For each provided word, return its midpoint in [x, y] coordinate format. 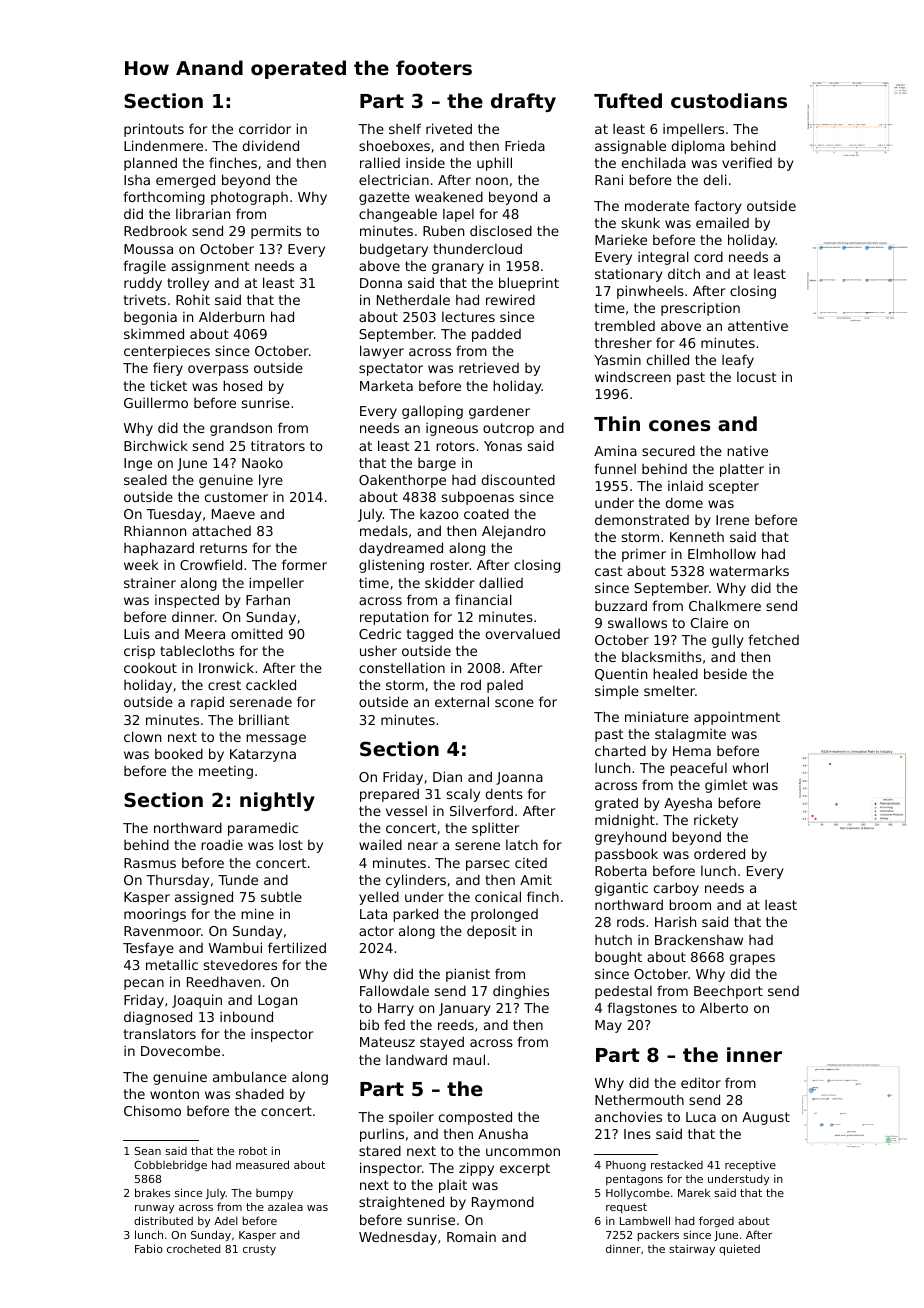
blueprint [529, 284]
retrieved [489, 367]
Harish [675, 921]
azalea [285, 1206]
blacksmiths [662, 656]
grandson [241, 429]
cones [679, 426]
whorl [750, 767]
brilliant [264, 719]
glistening [391, 566]
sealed [145, 479]
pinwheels [650, 292]
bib [369, 1024]
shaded [260, 1093]
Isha [137, 180]
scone [514, 703]
